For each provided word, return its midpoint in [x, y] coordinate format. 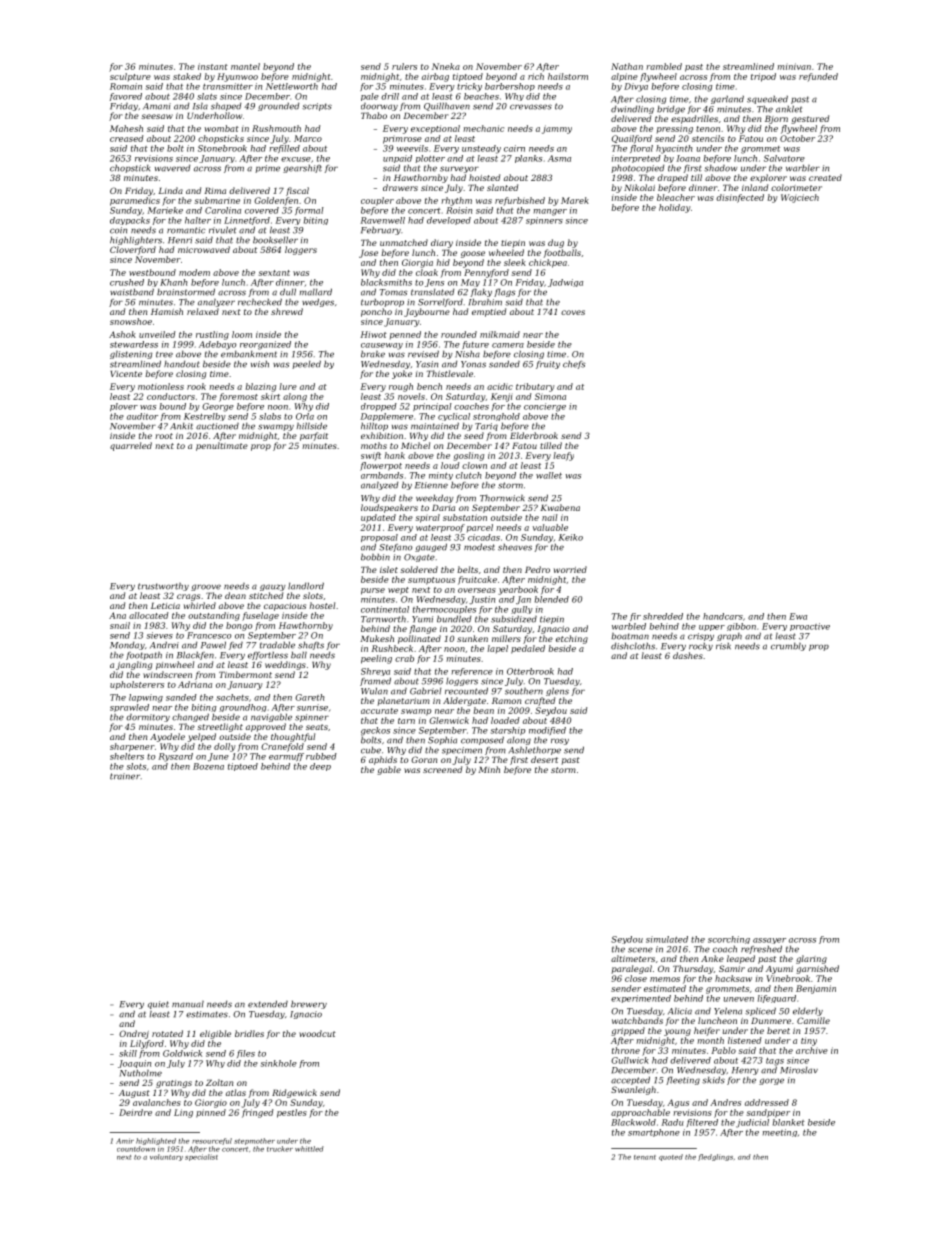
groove [206, 587]
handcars [723, 616]
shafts [311, 645]
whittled [309, 1149]
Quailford [632, 139]
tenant [645, 1157]
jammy [557, 129]
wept [398, 591]
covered [262, 210]
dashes [688, 655]
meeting [780, 1133]
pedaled [528, 649]
